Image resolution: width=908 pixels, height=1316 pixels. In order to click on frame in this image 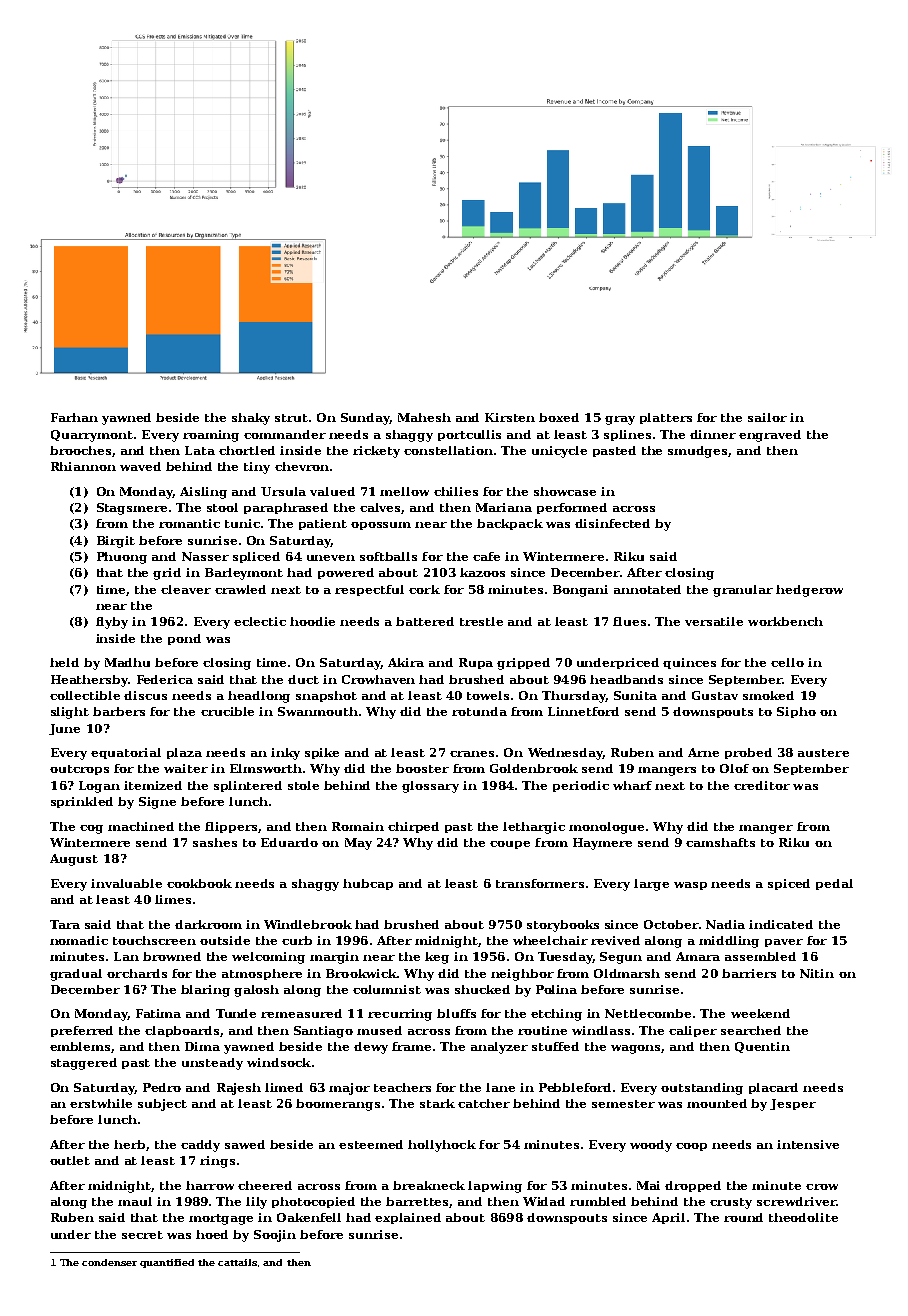, I will do `click(411, 1046)`.
